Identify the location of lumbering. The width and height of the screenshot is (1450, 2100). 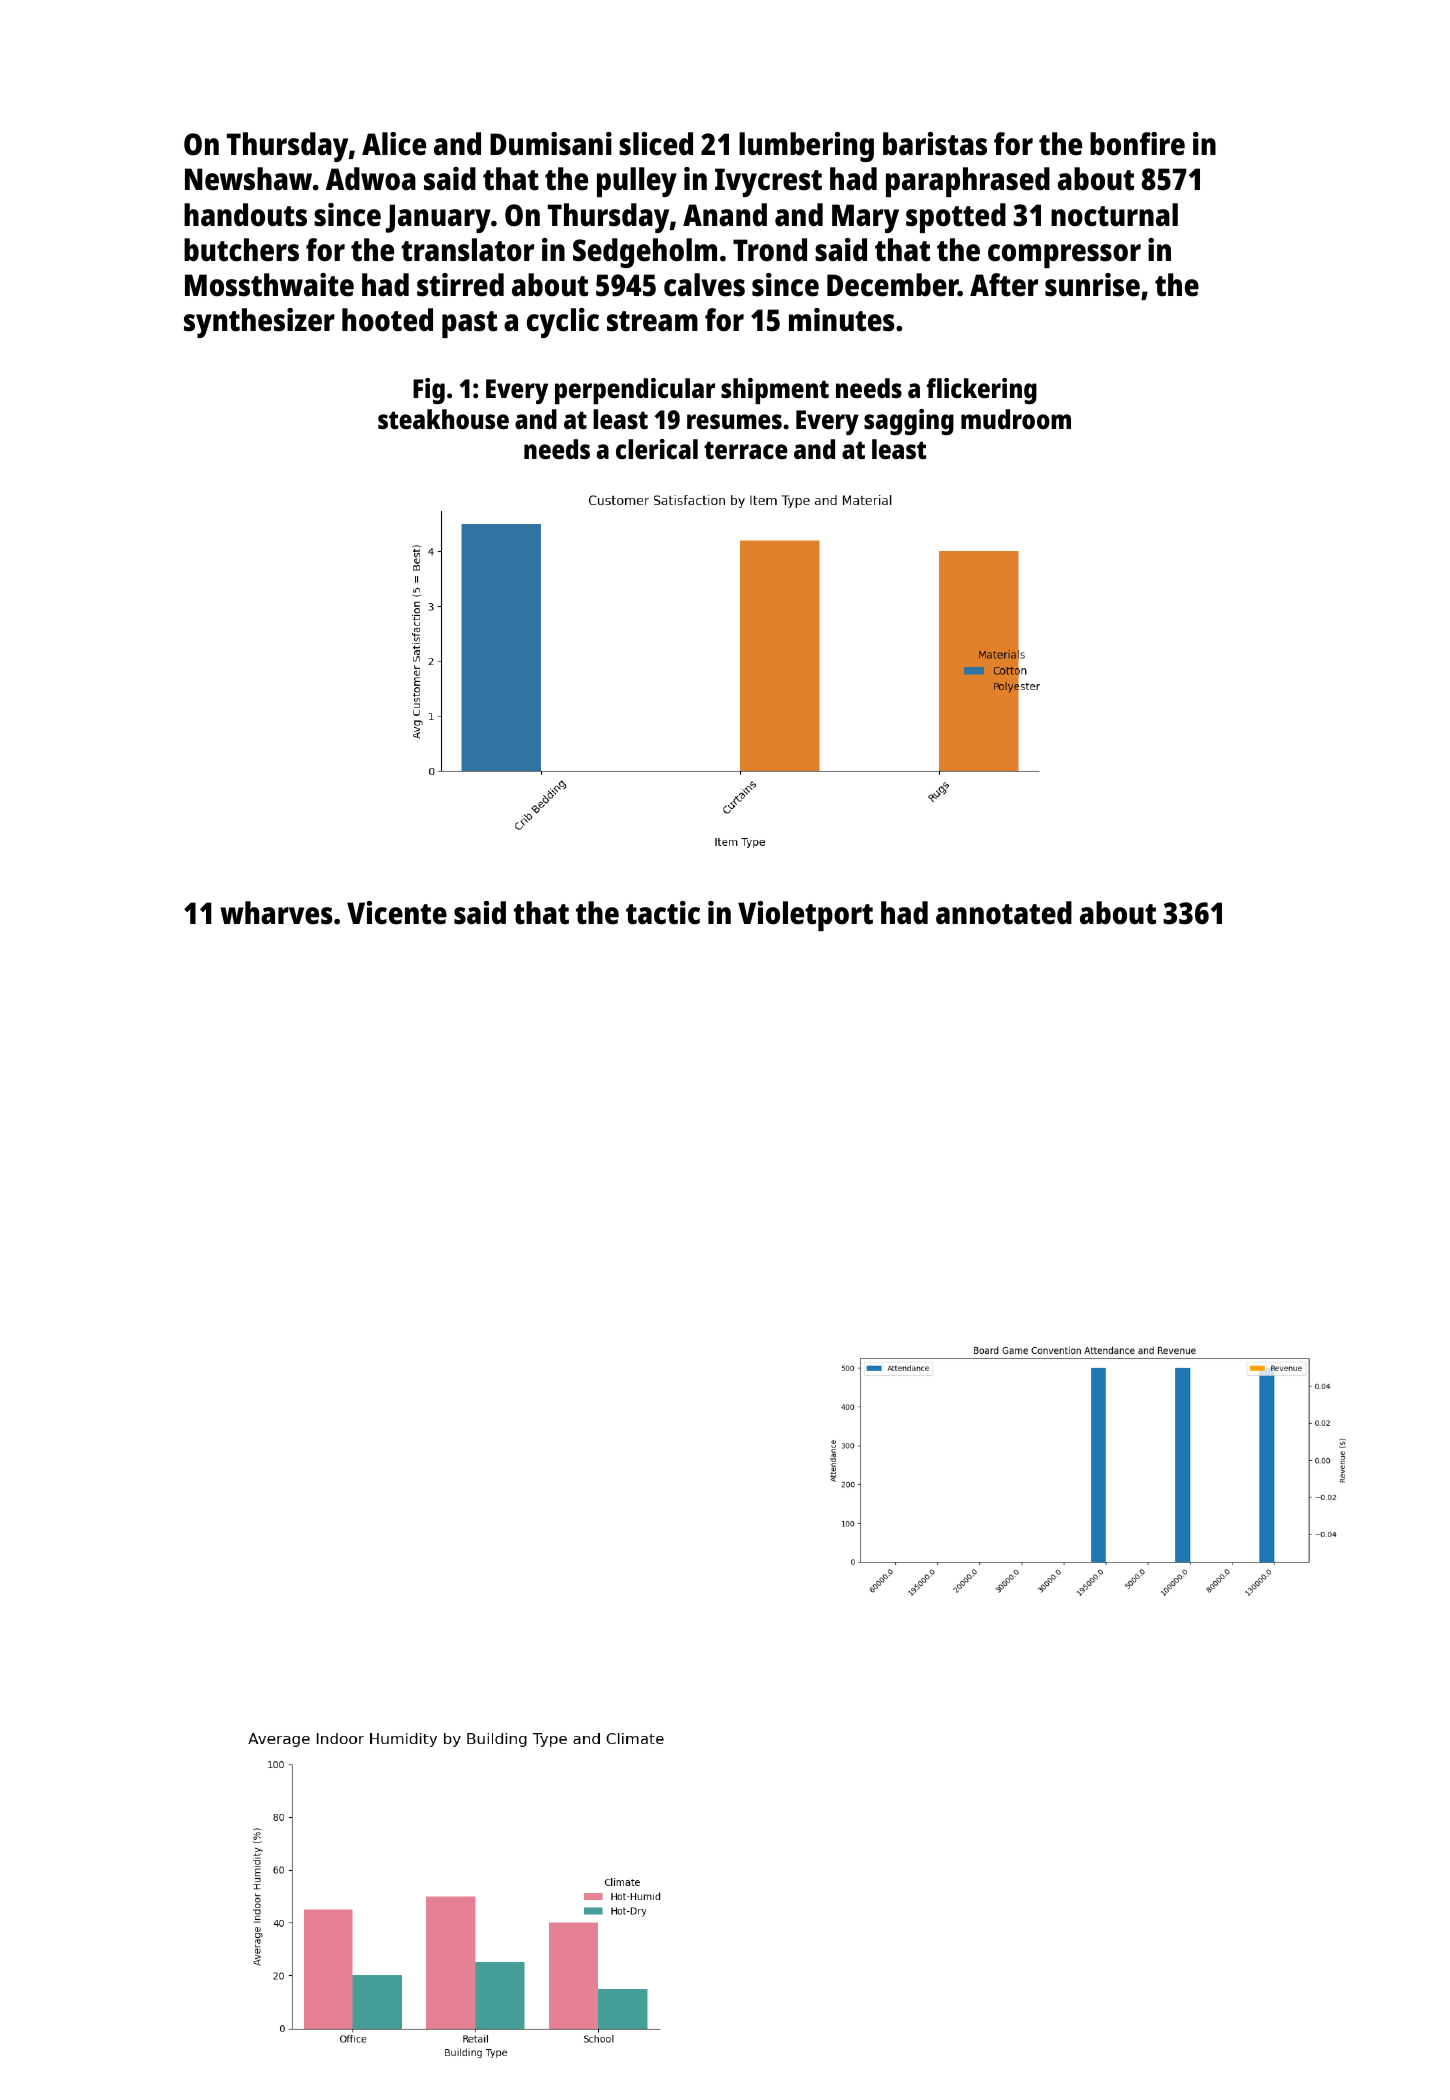
(806, 147).
